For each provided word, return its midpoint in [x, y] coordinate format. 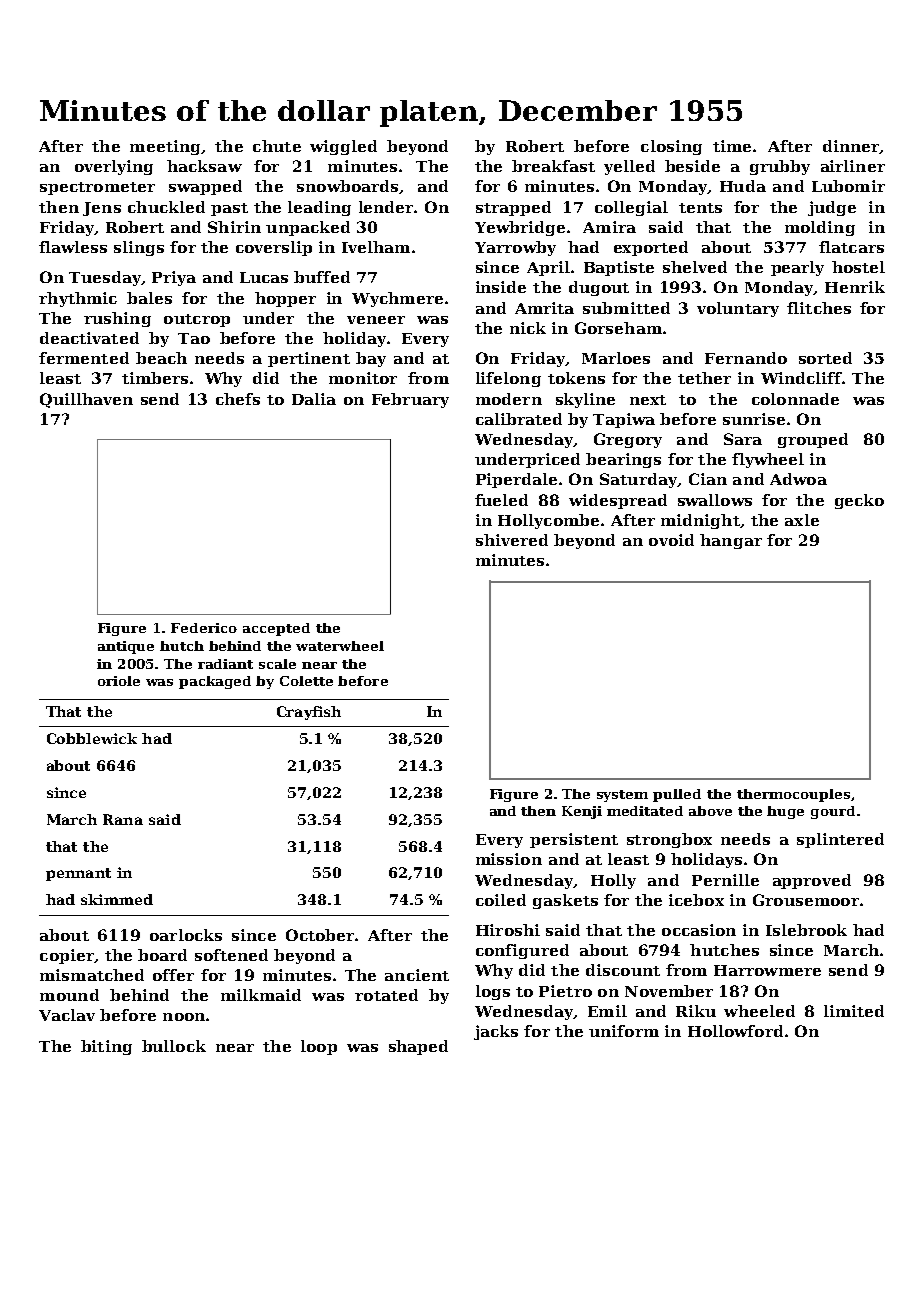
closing [671, 147]
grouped [813, 440]
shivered [512, 540]
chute [277, 146]
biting [106, 1047]
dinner [851, 147]
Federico [204, 628]
